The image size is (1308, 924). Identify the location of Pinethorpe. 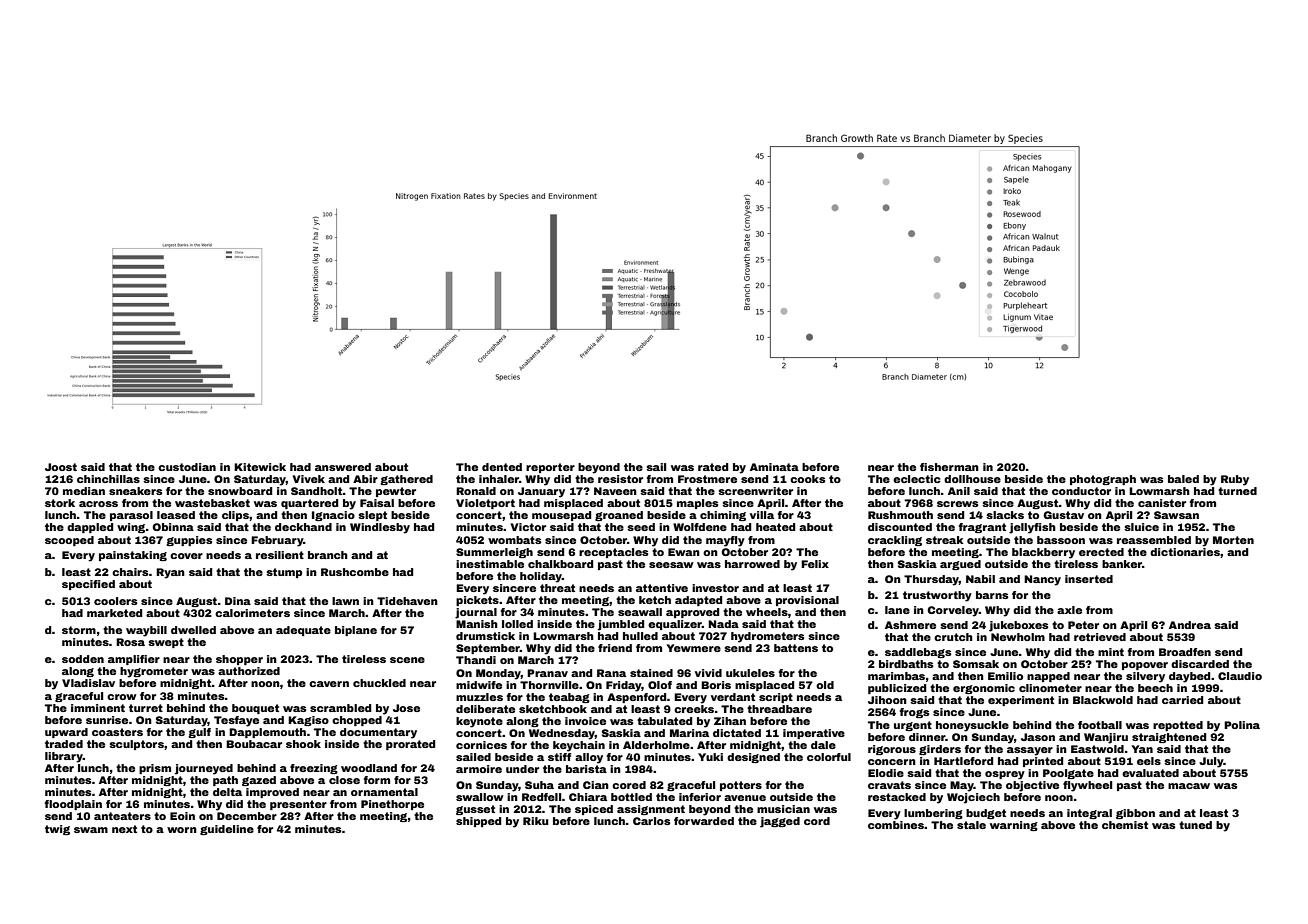
(392, 805).
